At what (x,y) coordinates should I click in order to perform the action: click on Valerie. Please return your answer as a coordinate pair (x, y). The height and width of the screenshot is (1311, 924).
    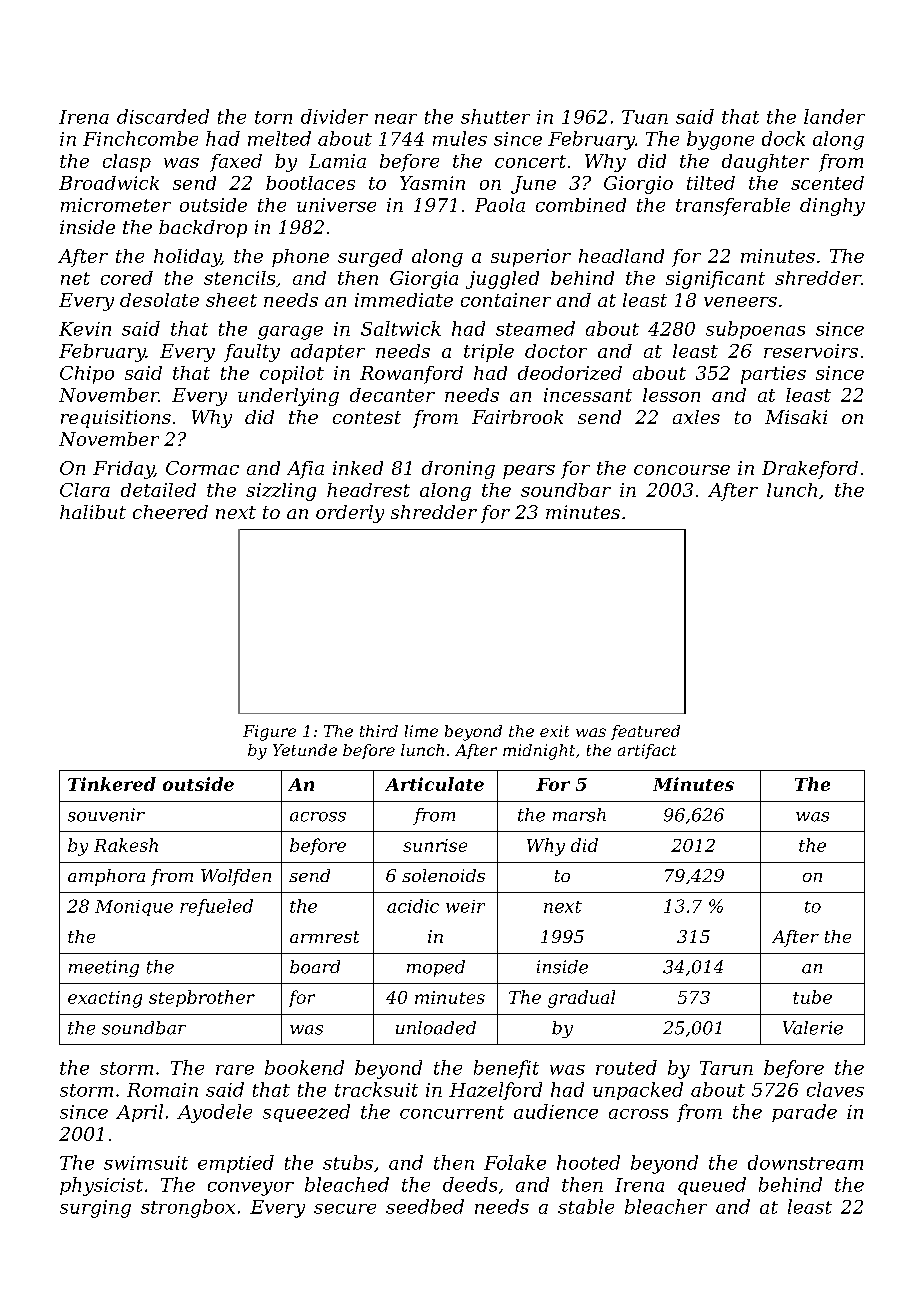
    Looking at the image, I should click on (813, 1028).
